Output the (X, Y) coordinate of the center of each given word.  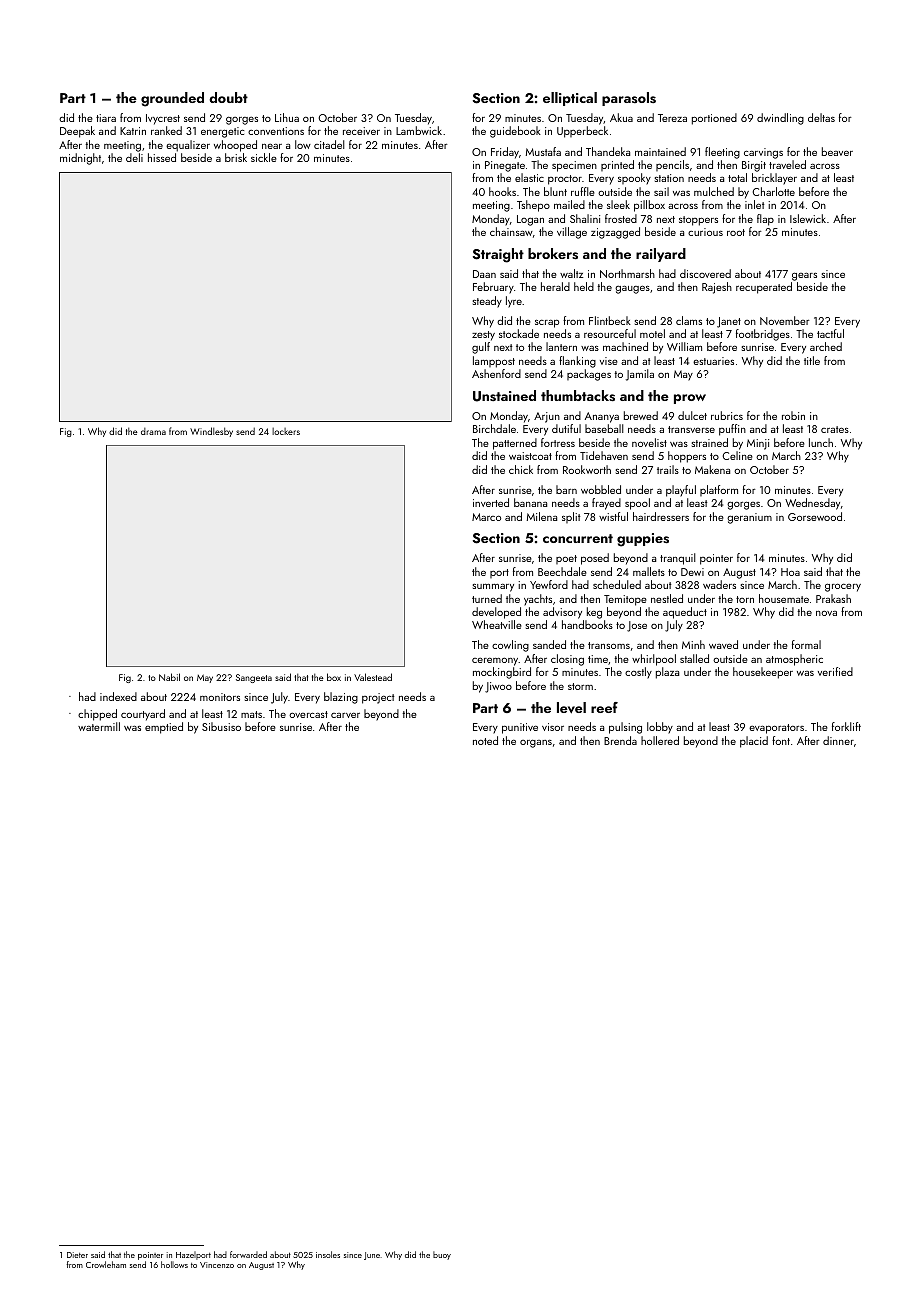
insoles (328, 1254)
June (372, 1256)
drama (153, 431)
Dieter (77, 1255)
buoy (442, 1255)
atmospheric (794, 660)
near (272, 146)
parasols (629, 99)
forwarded (248, 1254)
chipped (97, 715)
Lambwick (419, 130)
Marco (486, 517)
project (378, 698)
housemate (784, 598)
